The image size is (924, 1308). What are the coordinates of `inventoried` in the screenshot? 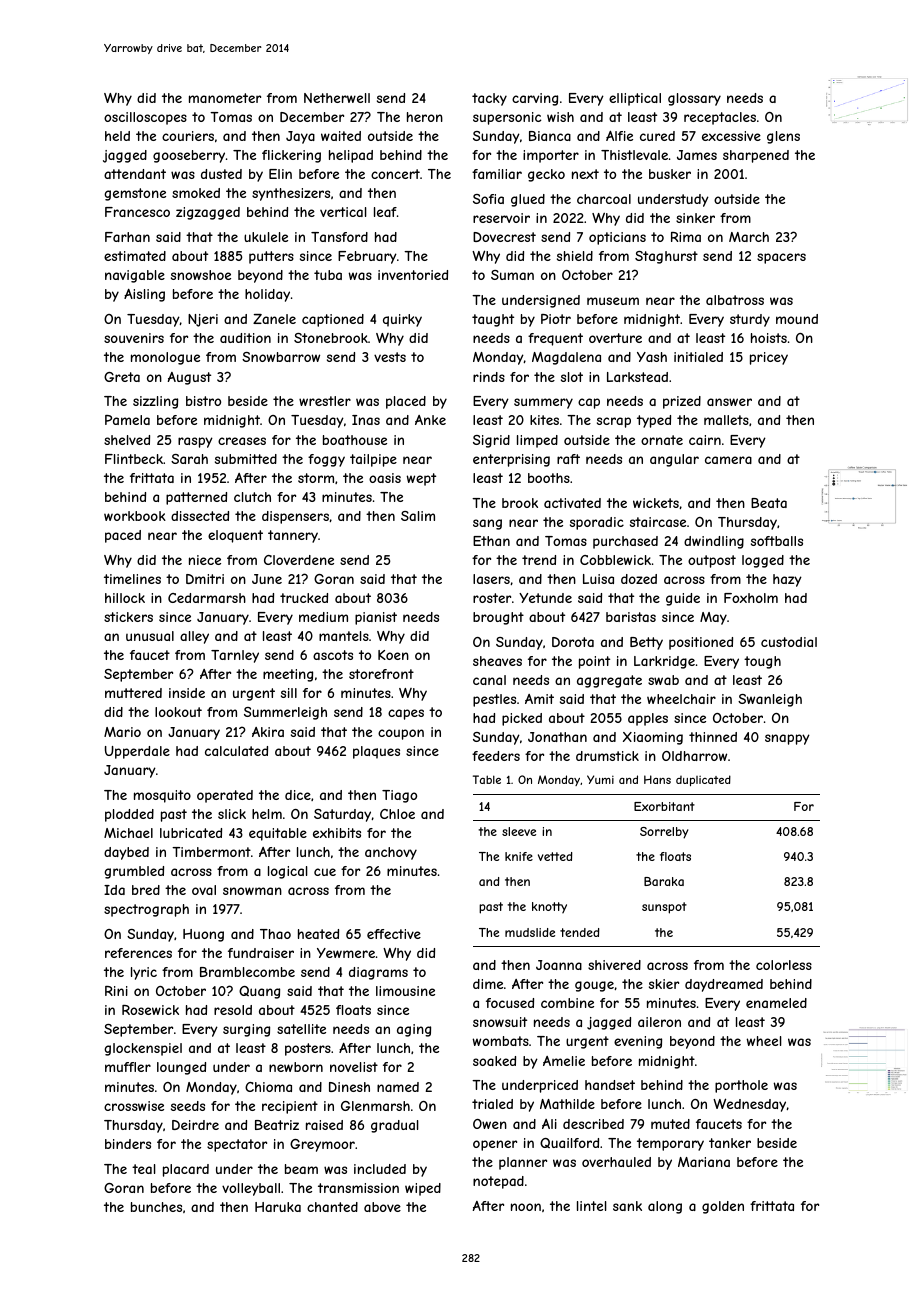 It's located at (413, 275).
